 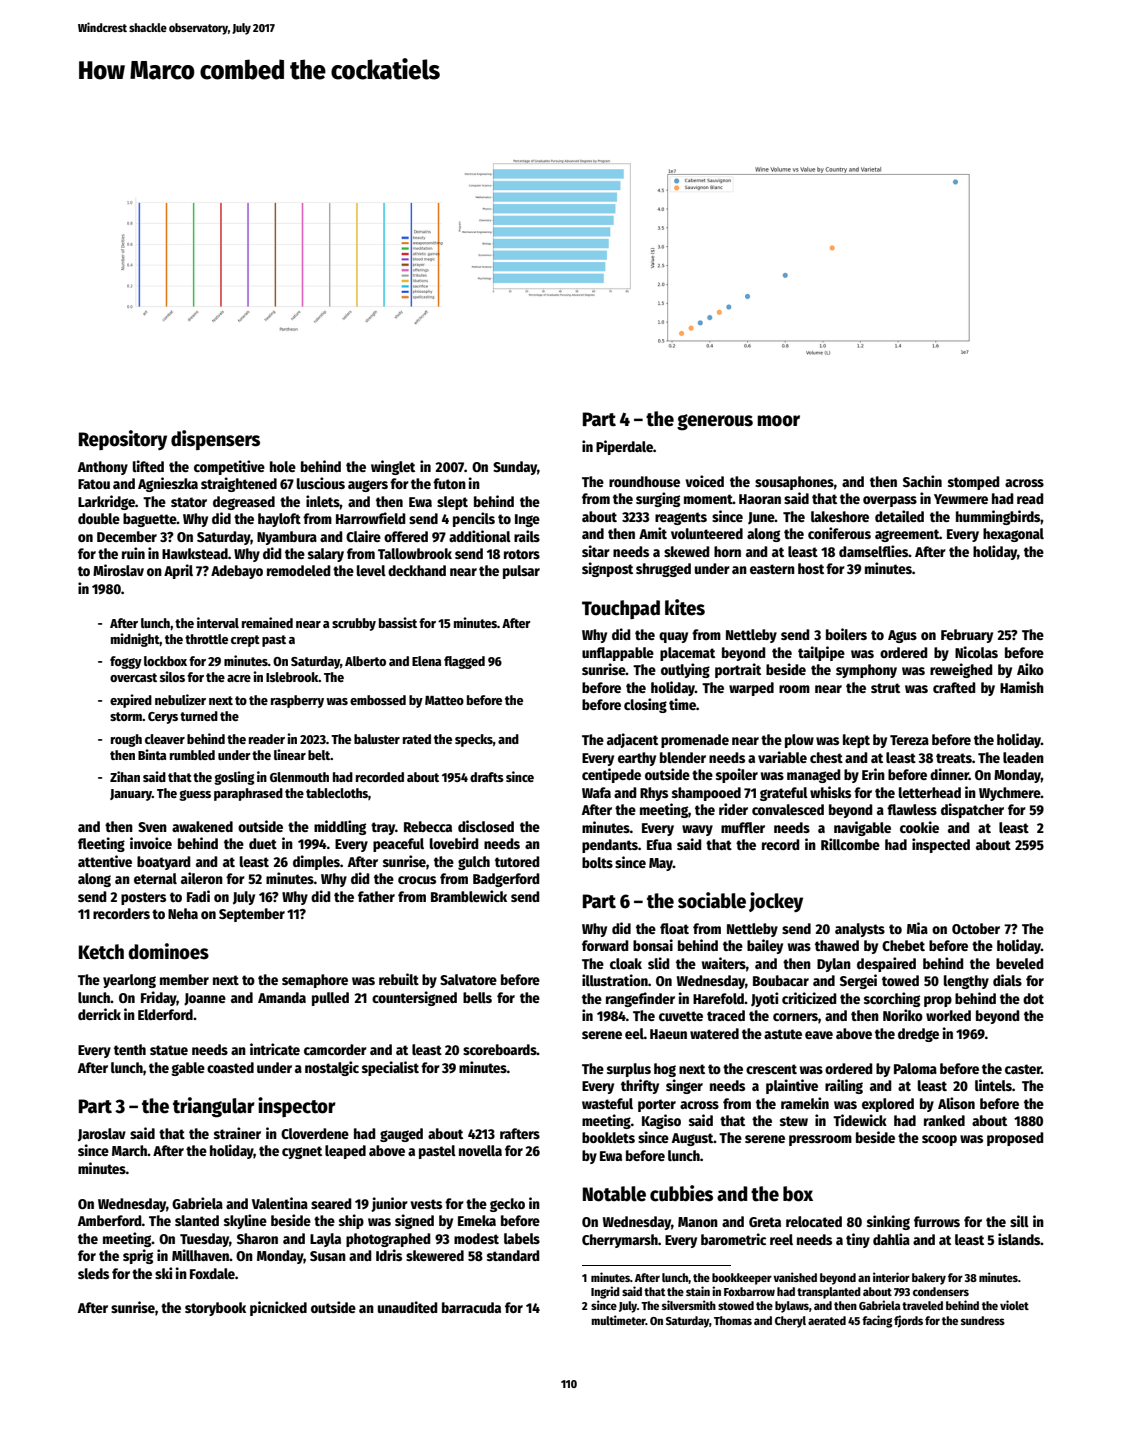 I want to click on drafts, so click(x=487, y=777).
